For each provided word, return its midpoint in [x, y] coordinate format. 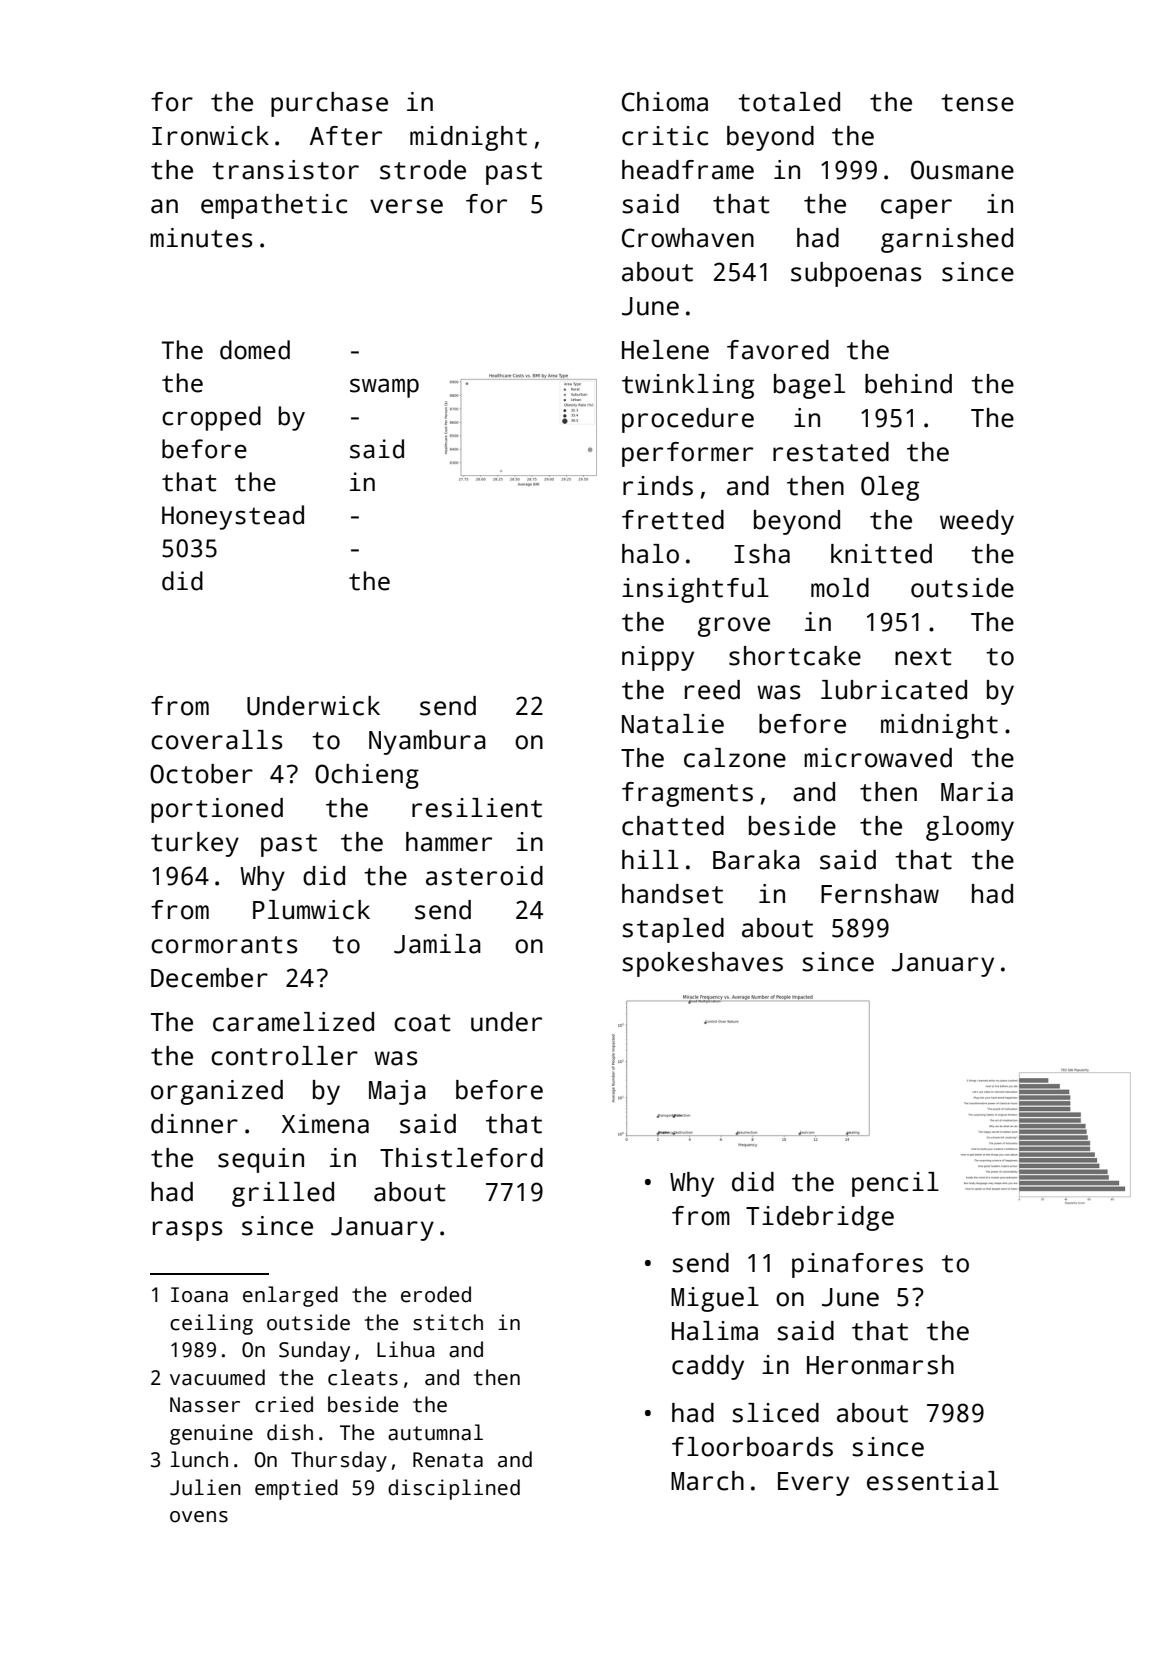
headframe [688, 170]
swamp [384, 388]
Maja [397, 1092]
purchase [329, 104]
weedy [977, 522]
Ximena [325, 1124]
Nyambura [427, 742]
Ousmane [962, 170]
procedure [688, 420]
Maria [977, 792]
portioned [217, 810]
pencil [895, 1184]
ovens [199, 1517]
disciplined [454, 1489]
